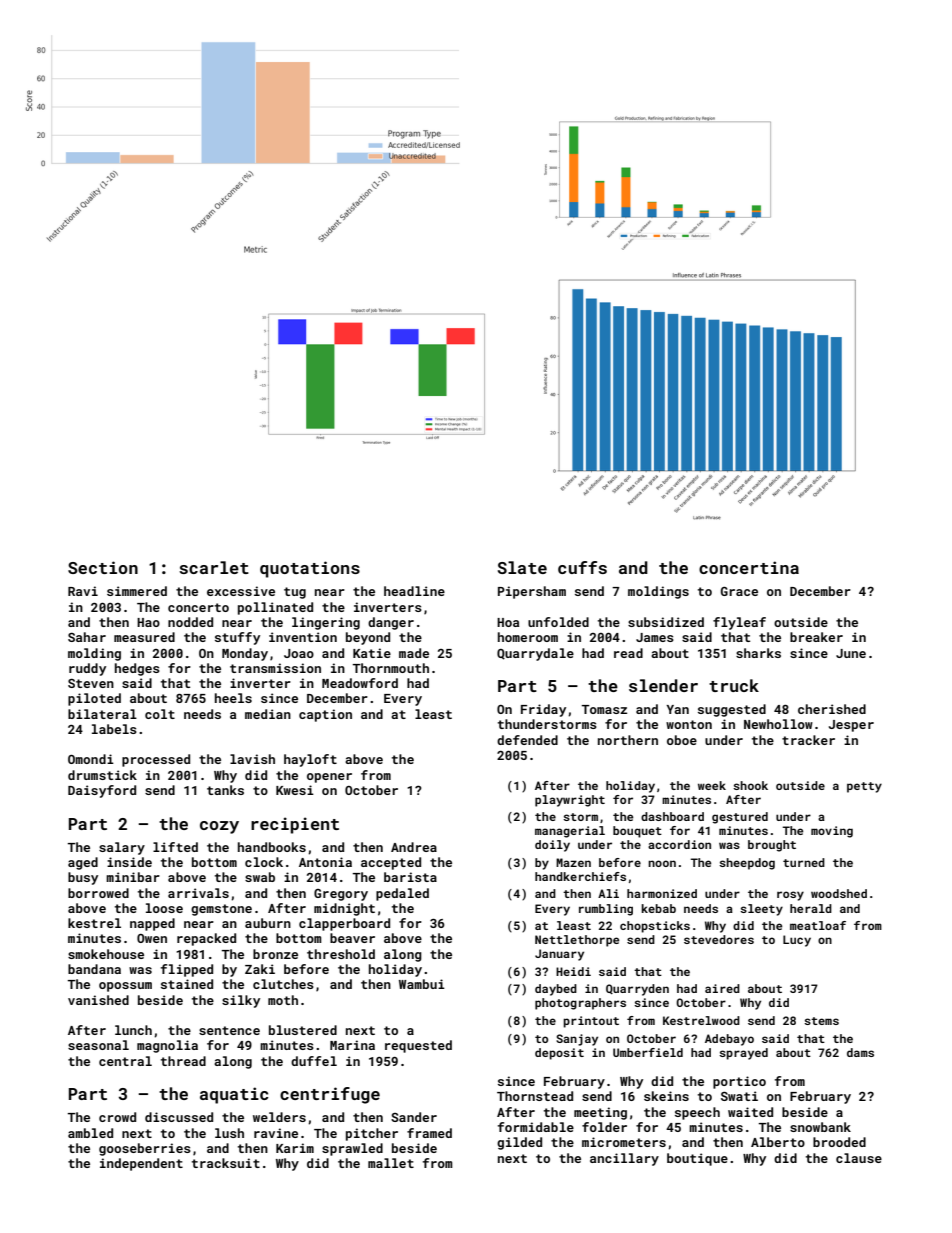 This image has height=1233, width=952. What do you see at coordinates (527, 740) in the image?
I see `defended` at bounding box center [527, 740].
